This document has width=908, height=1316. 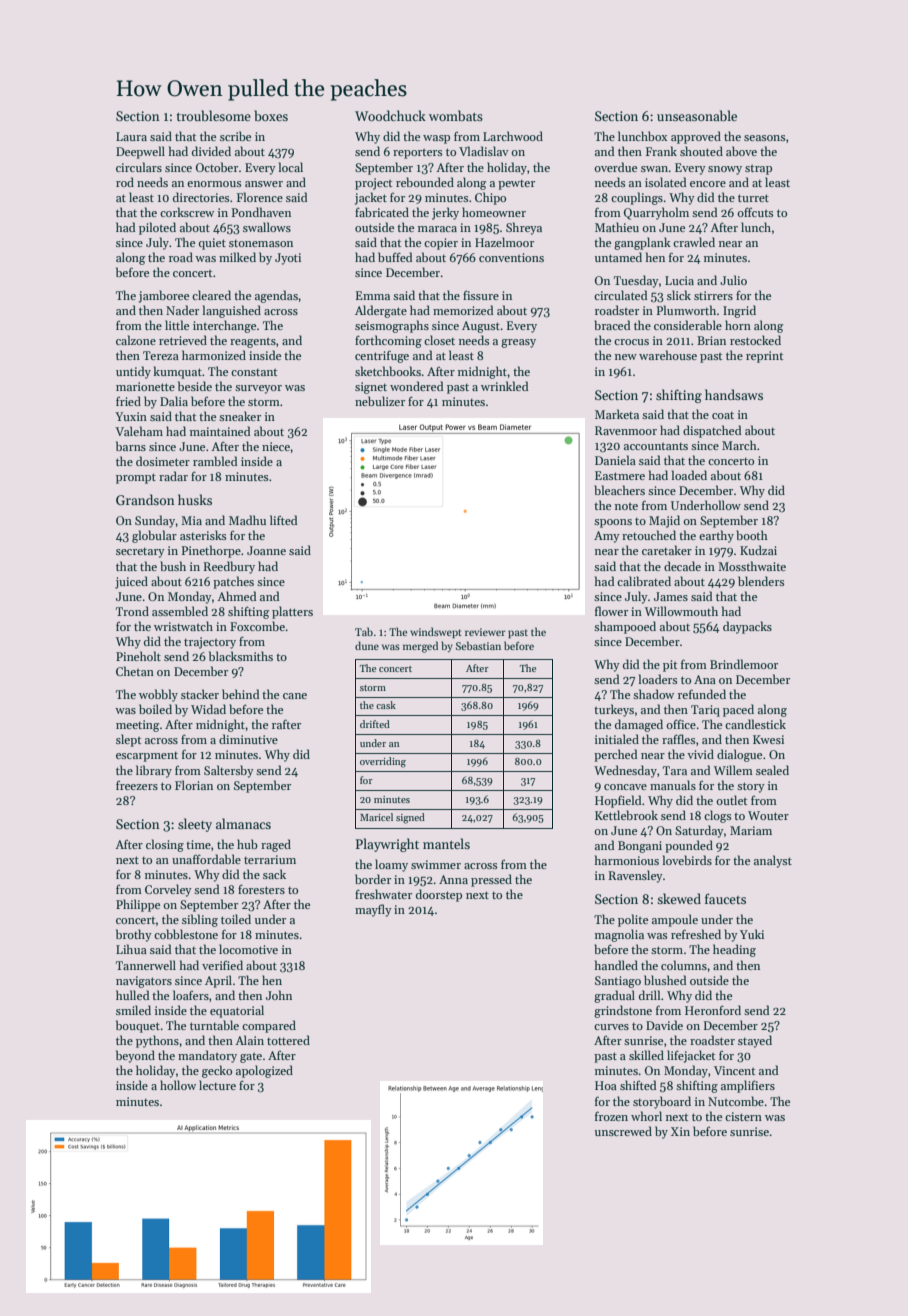 What do you see at coordinates (131, 136) in the document?
I see `Laura` at bounding box center [131, 136].
